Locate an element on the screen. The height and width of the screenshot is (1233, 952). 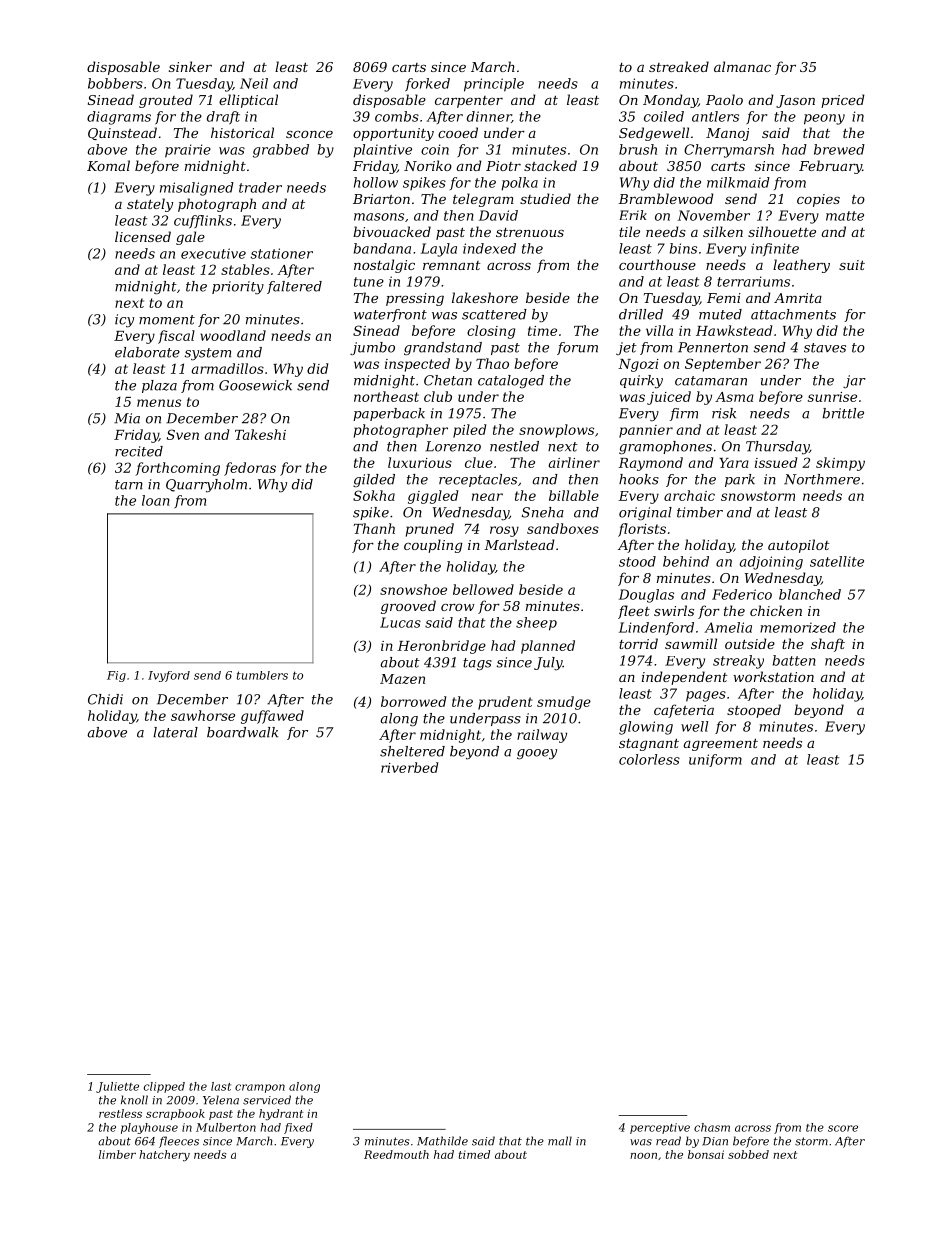
icy is located at coordinates (124, 321).
